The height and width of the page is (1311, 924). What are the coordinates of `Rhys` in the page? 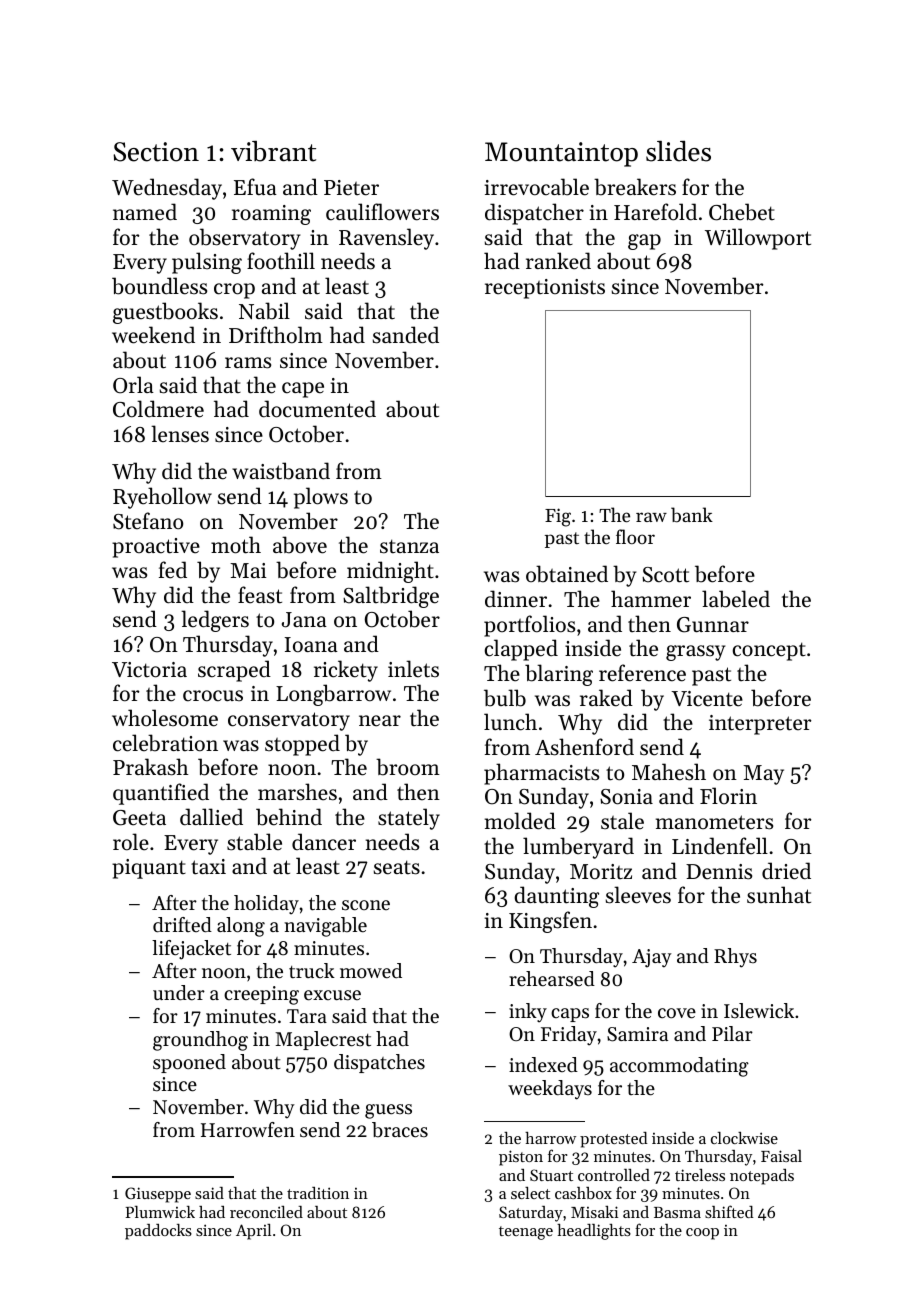 It's located at (735, 958).
